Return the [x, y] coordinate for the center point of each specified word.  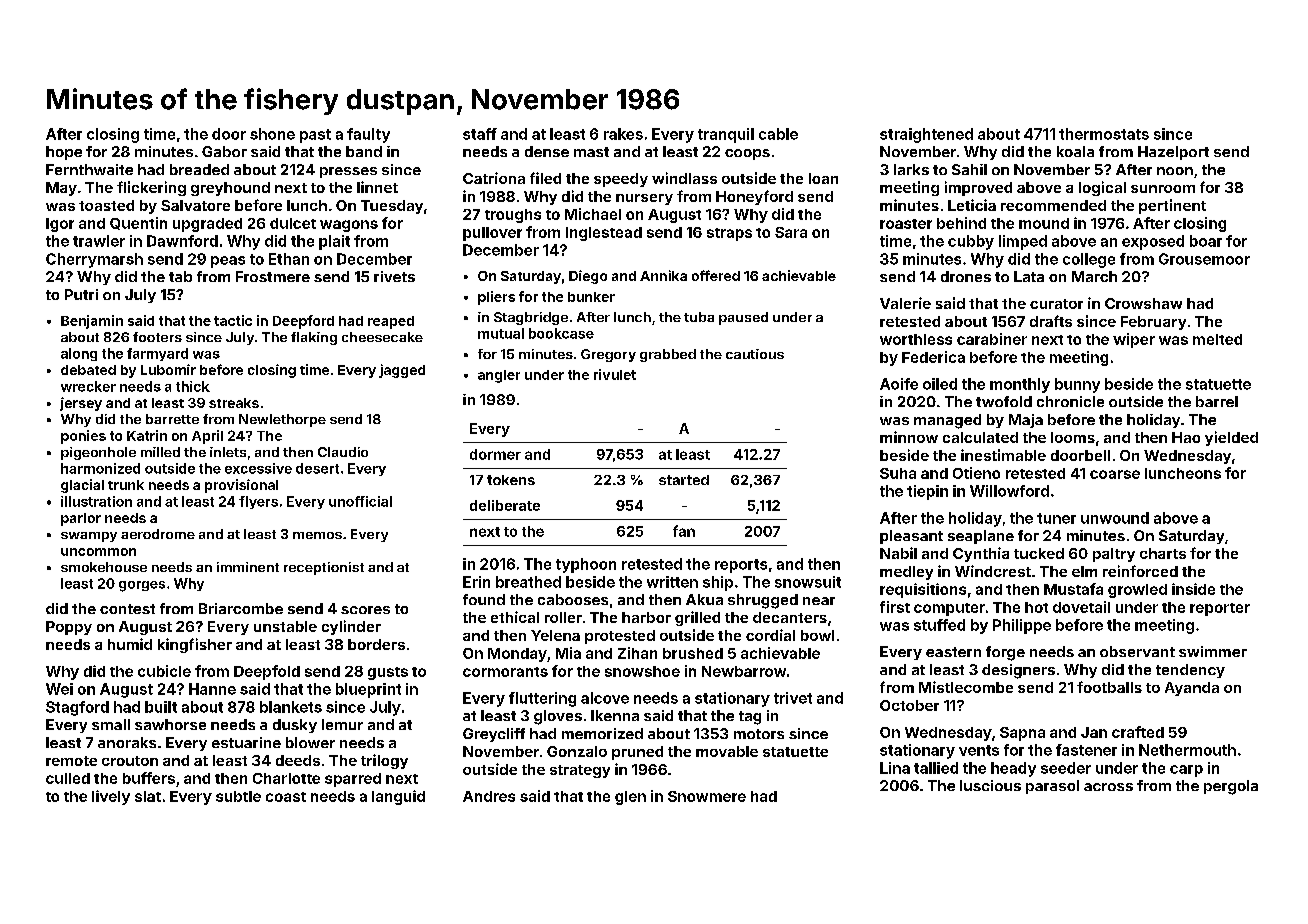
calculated [980, 437]
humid [130, 644]
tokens [511, 480]
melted [1217, 339]
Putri [81, 294]
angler [499, 376]
